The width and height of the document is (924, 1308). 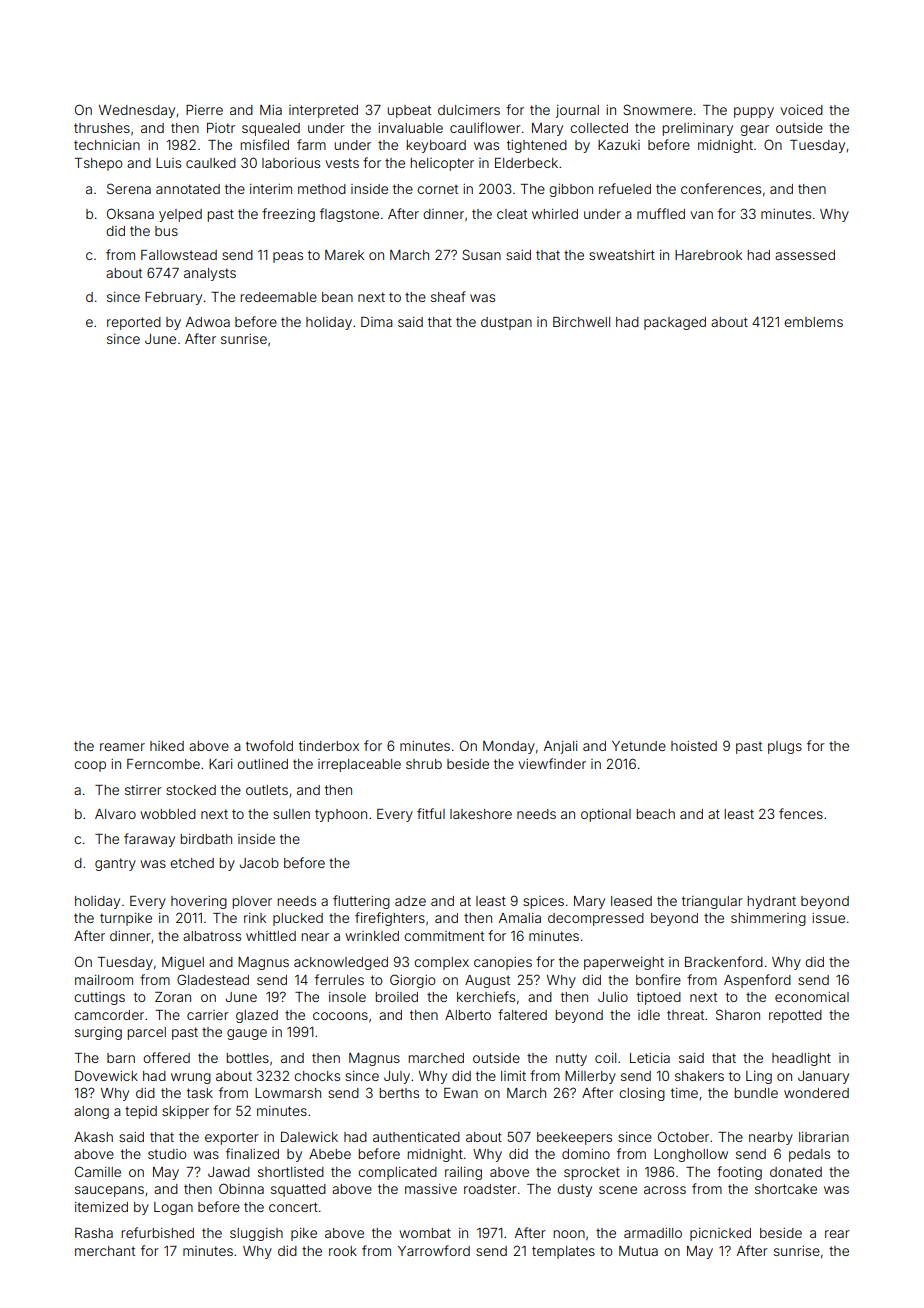 I want to click on peas, so click(x=288, y=257).
